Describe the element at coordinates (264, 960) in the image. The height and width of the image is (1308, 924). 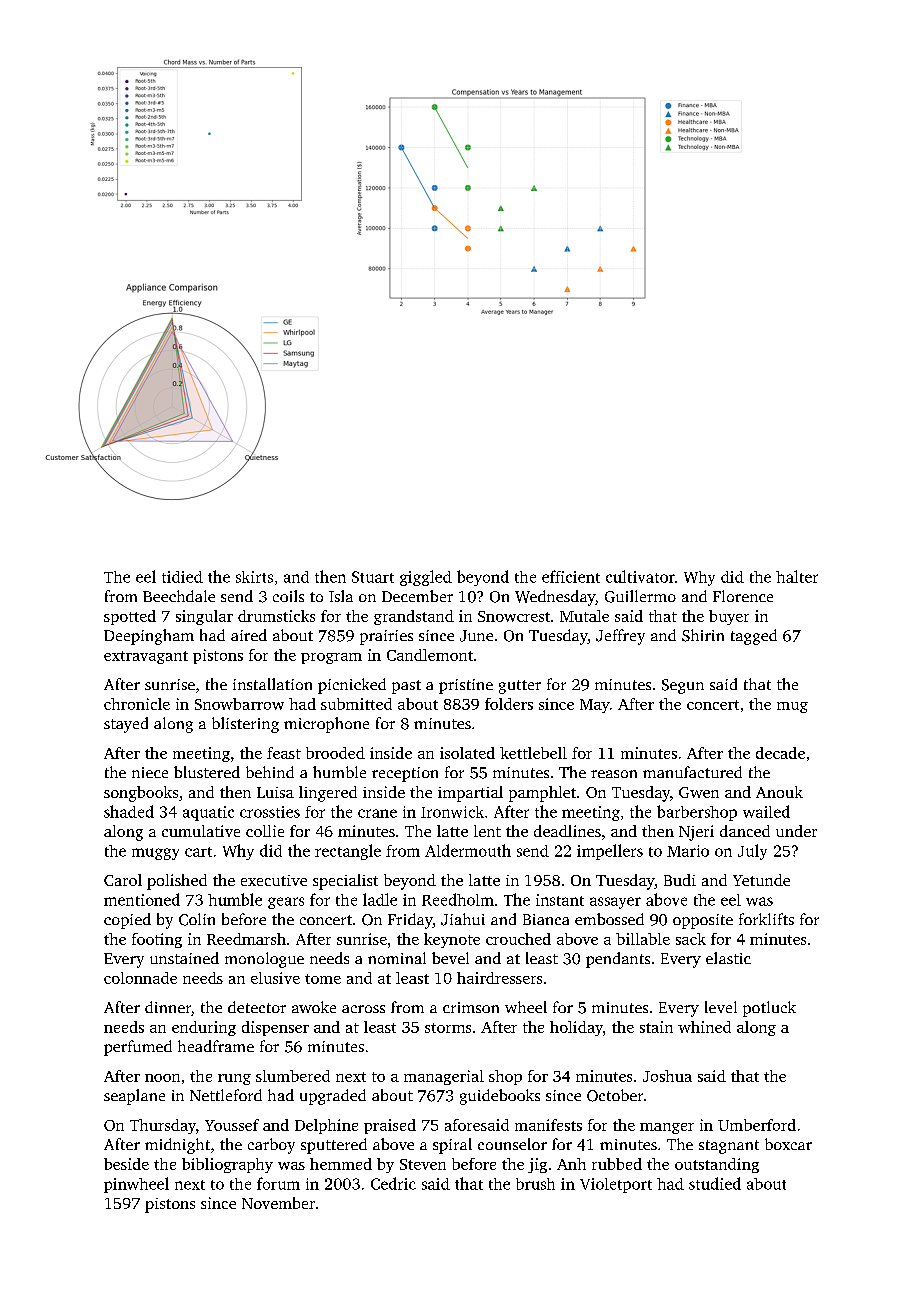
I see `monologue` at that location.
